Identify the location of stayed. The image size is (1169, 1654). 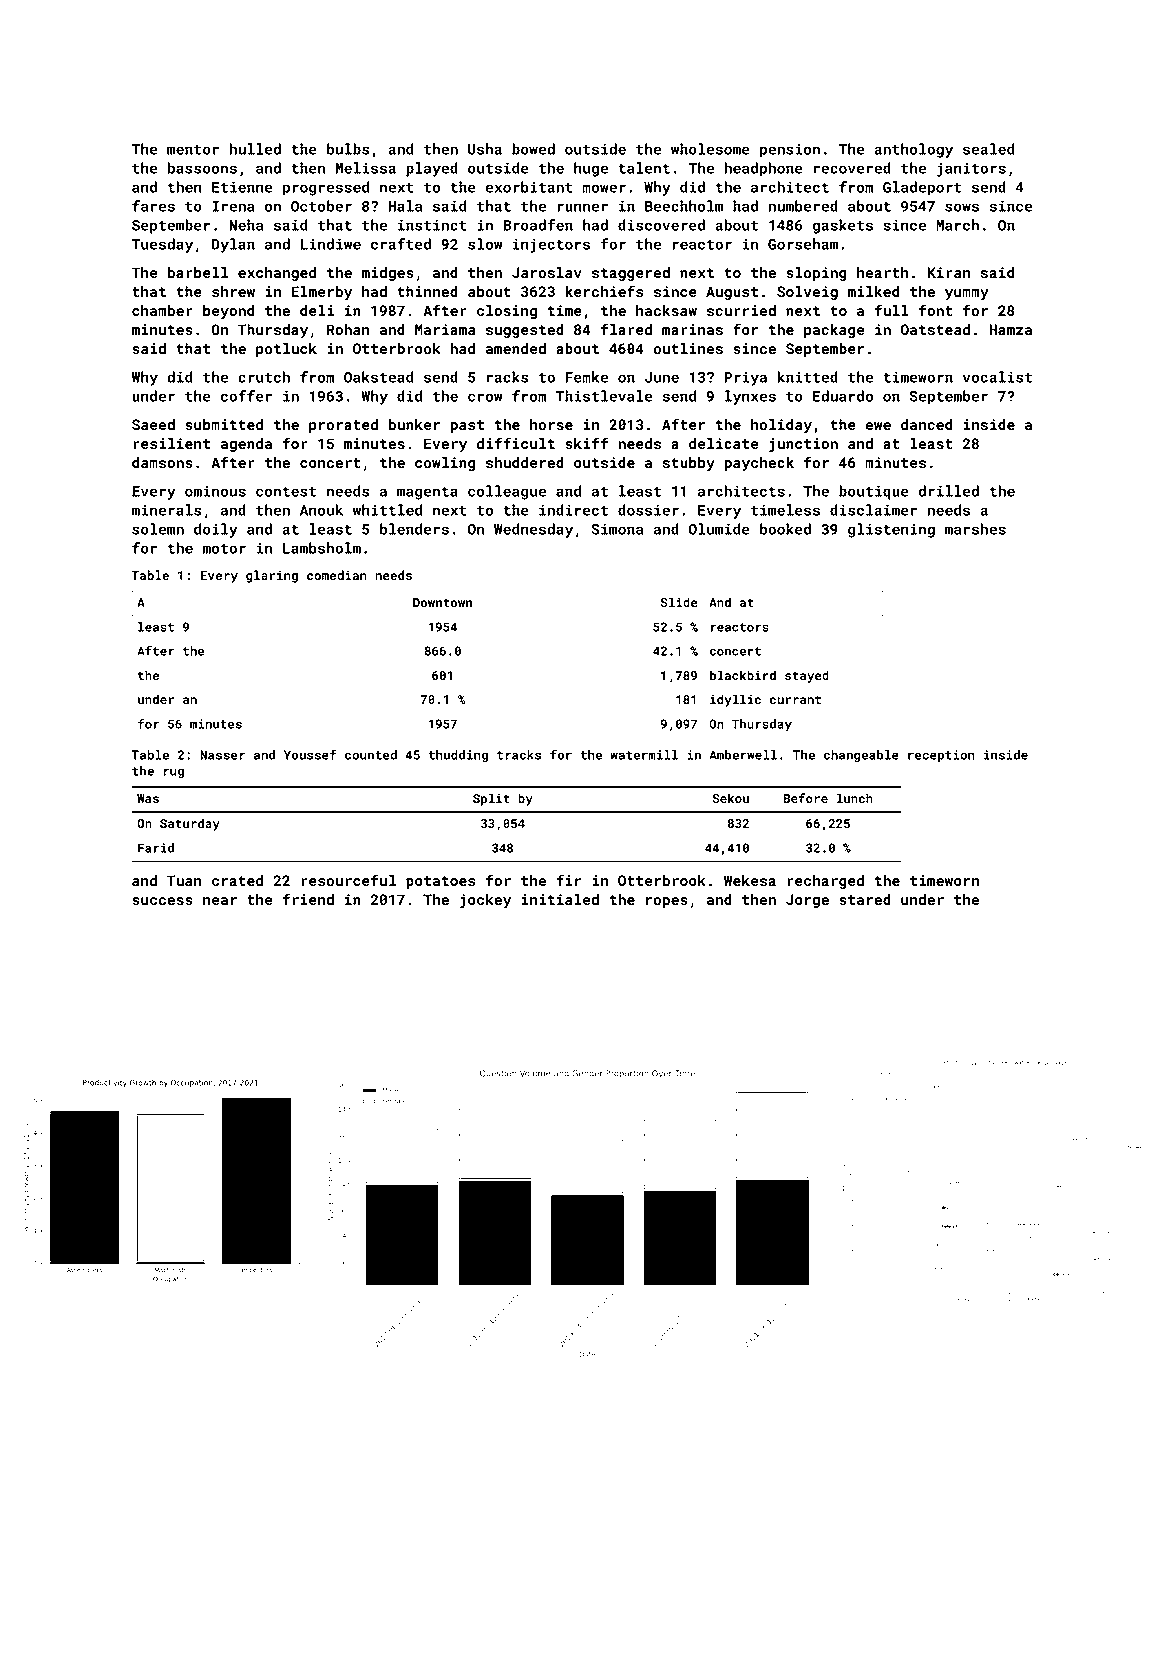
(807, 676).
